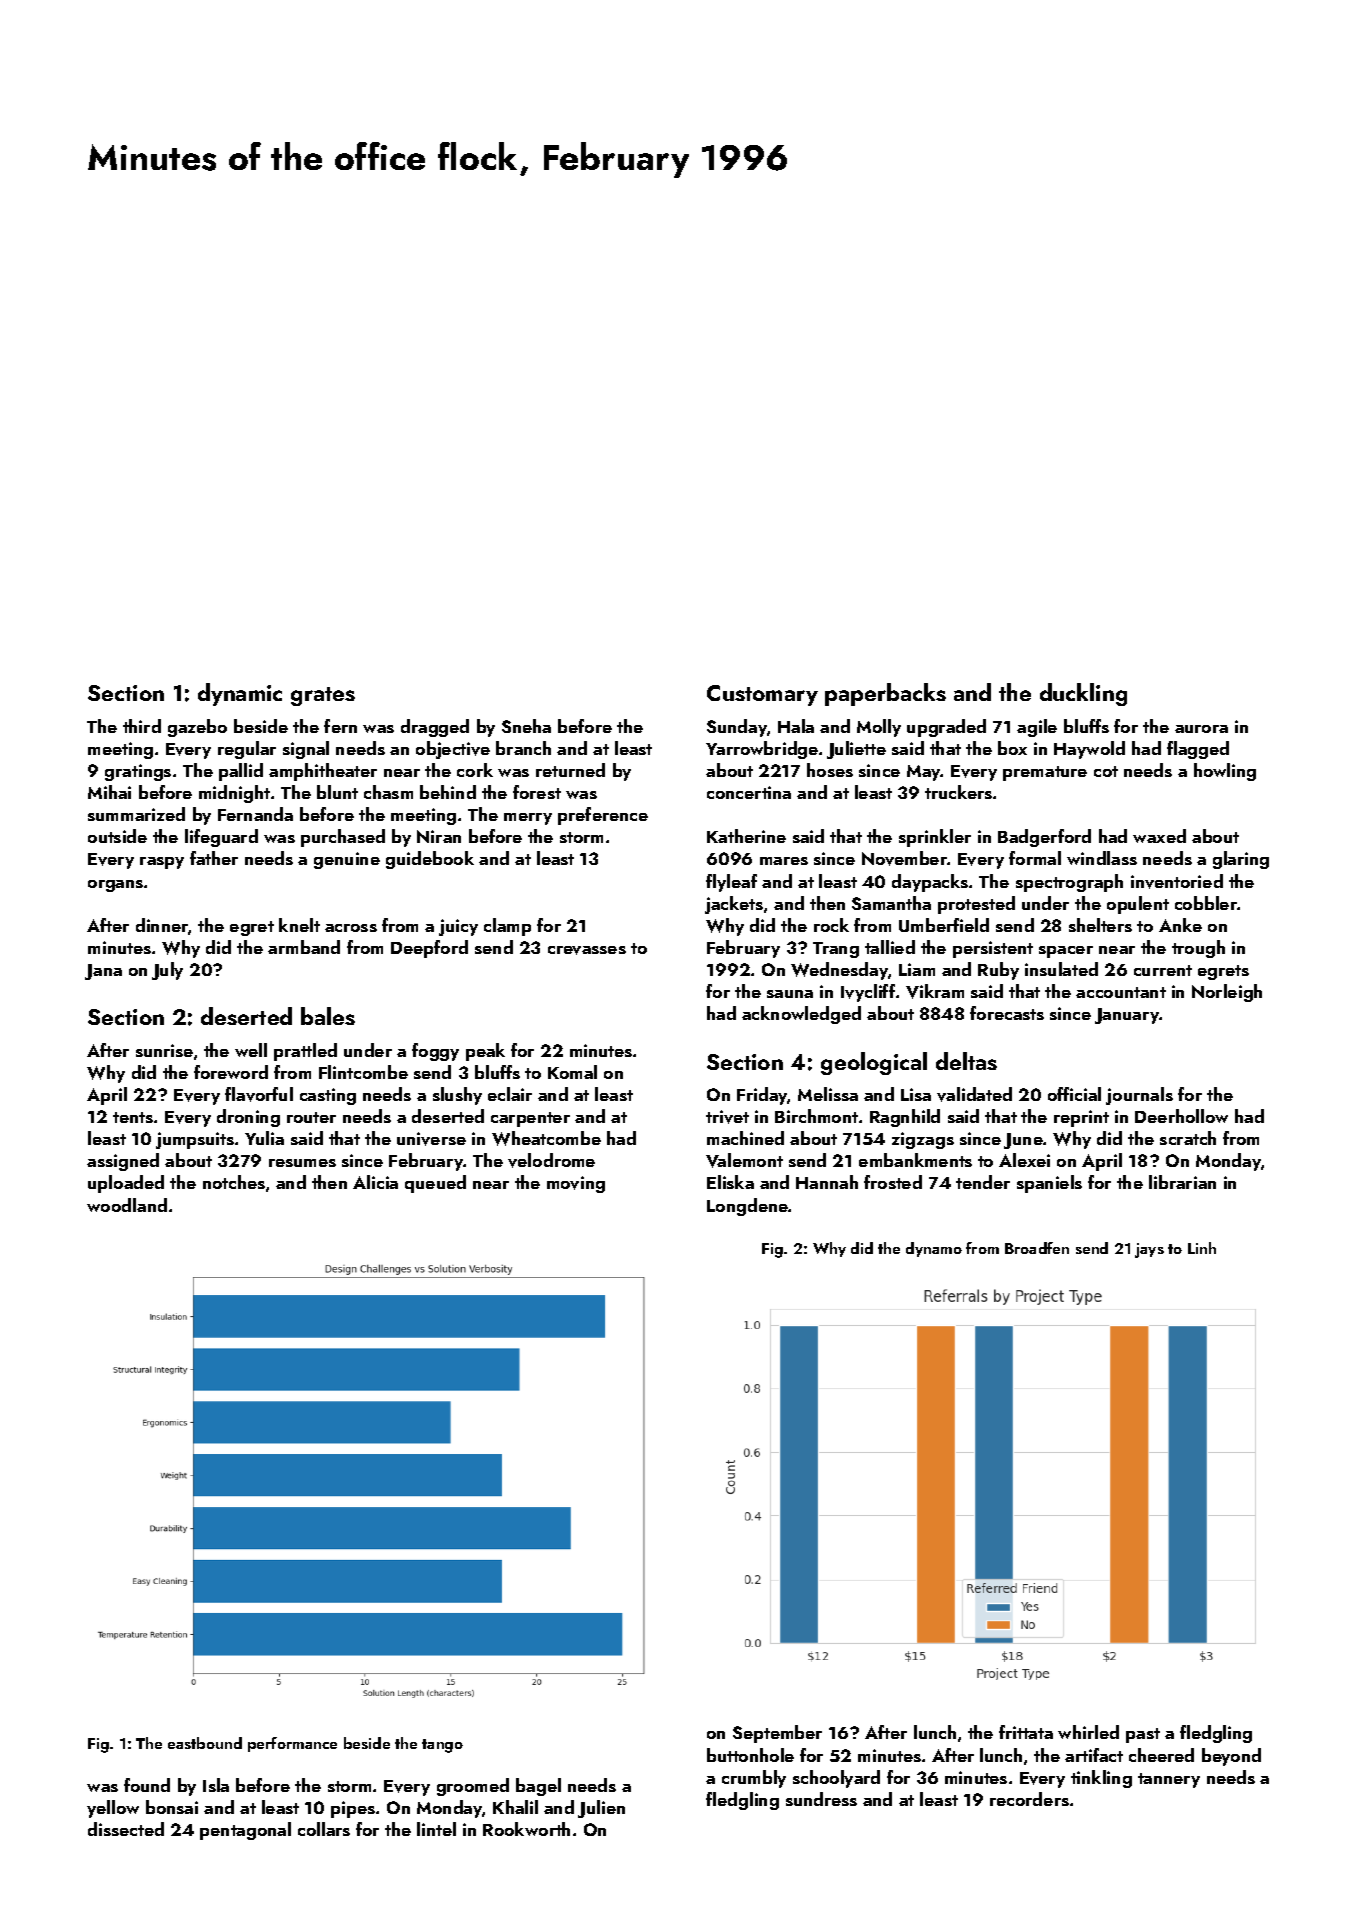 The image size is (1360, 1924). I want to click on protested, so click(976, 905).
